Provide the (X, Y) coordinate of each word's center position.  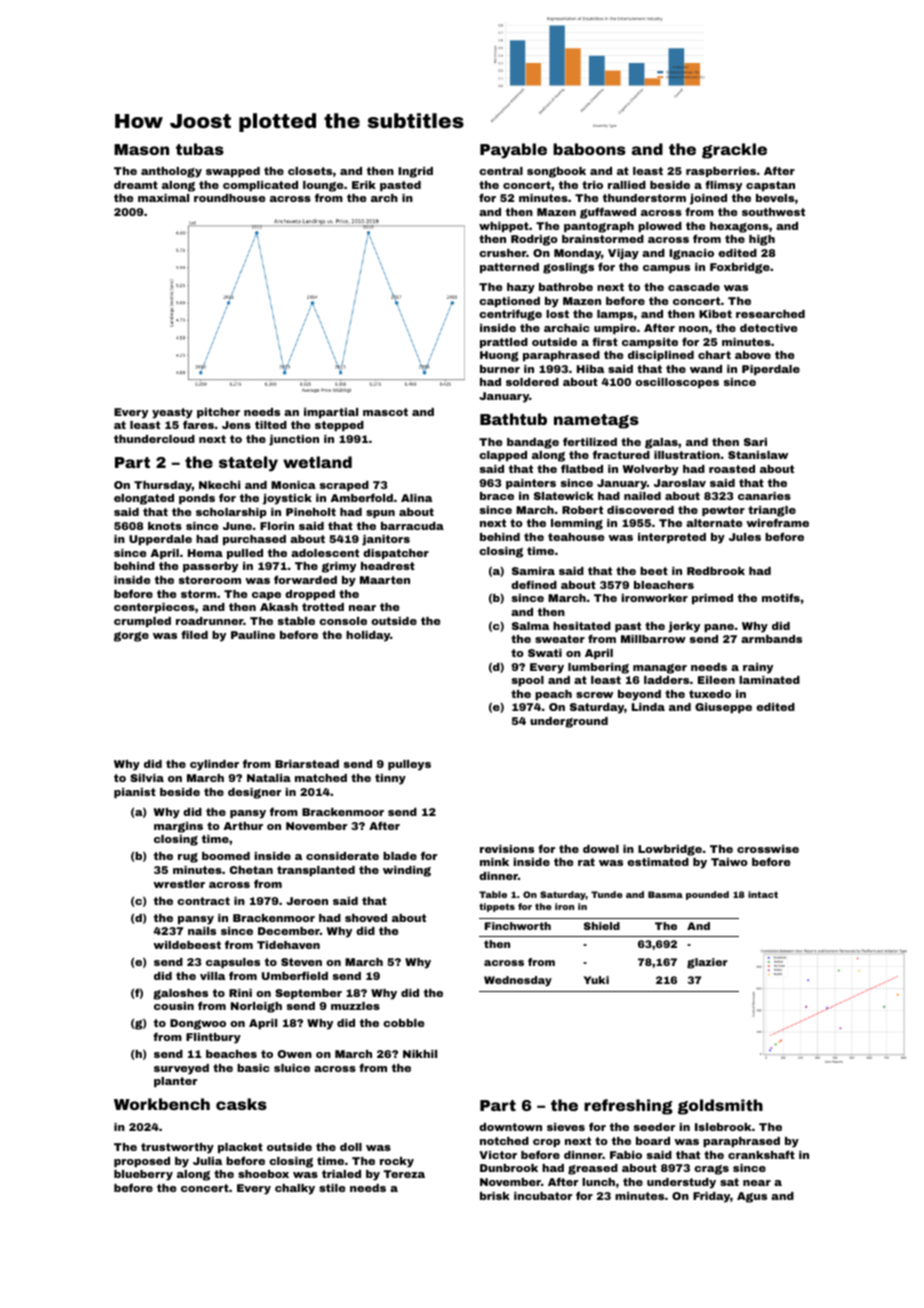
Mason (141, 149)
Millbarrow (653, 639)
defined (534, 584)
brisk (495, 1196)
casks (241, 1104)
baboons (589, 149)
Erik (364, 185)
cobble (404, 1023)
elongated (144, 499)
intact (763, 894)
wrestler (179, 884)
